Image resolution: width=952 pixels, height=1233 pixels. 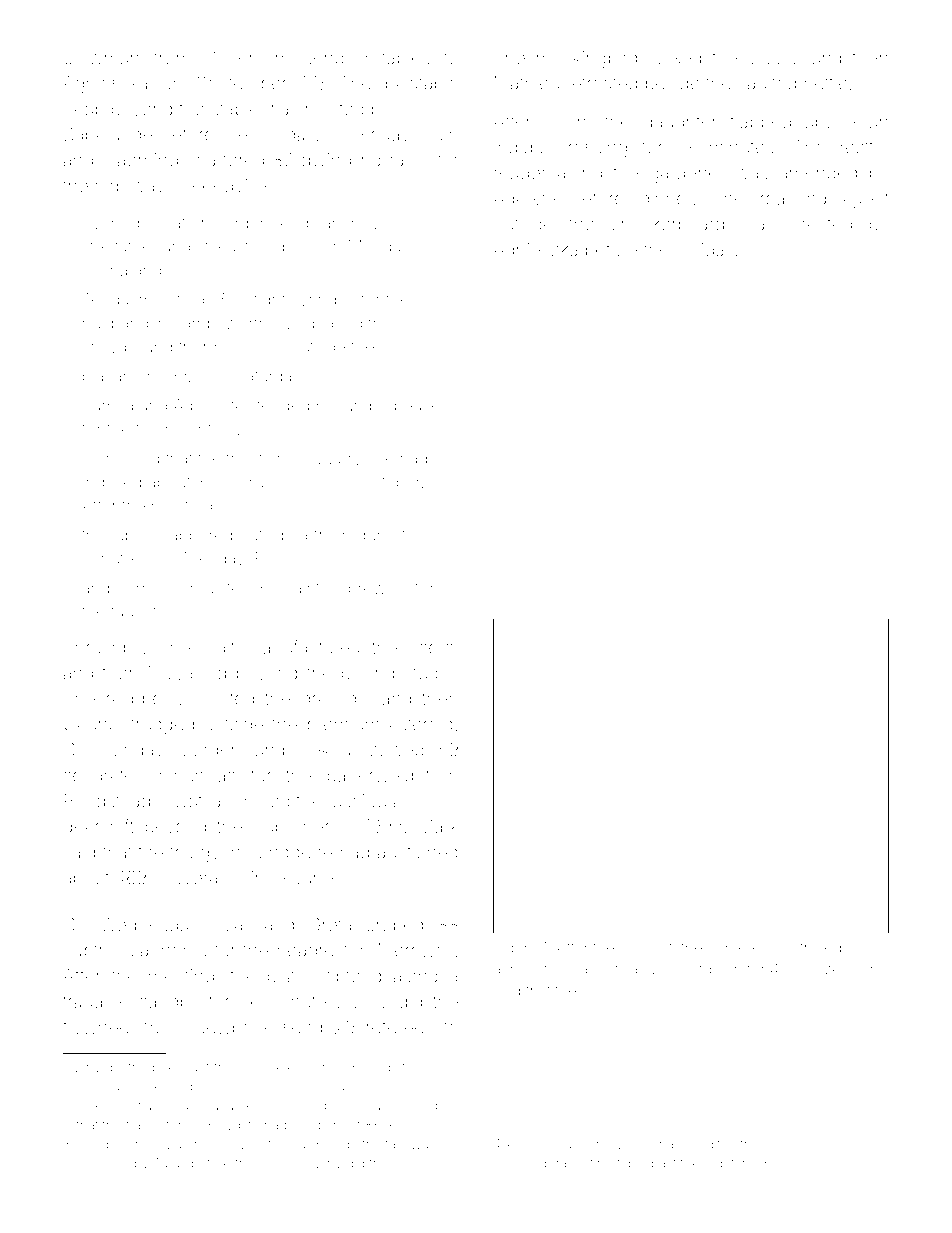 What do you see at coordinates (821, 224) in the page?
I see `erected` at bounding box center [821, 224].
